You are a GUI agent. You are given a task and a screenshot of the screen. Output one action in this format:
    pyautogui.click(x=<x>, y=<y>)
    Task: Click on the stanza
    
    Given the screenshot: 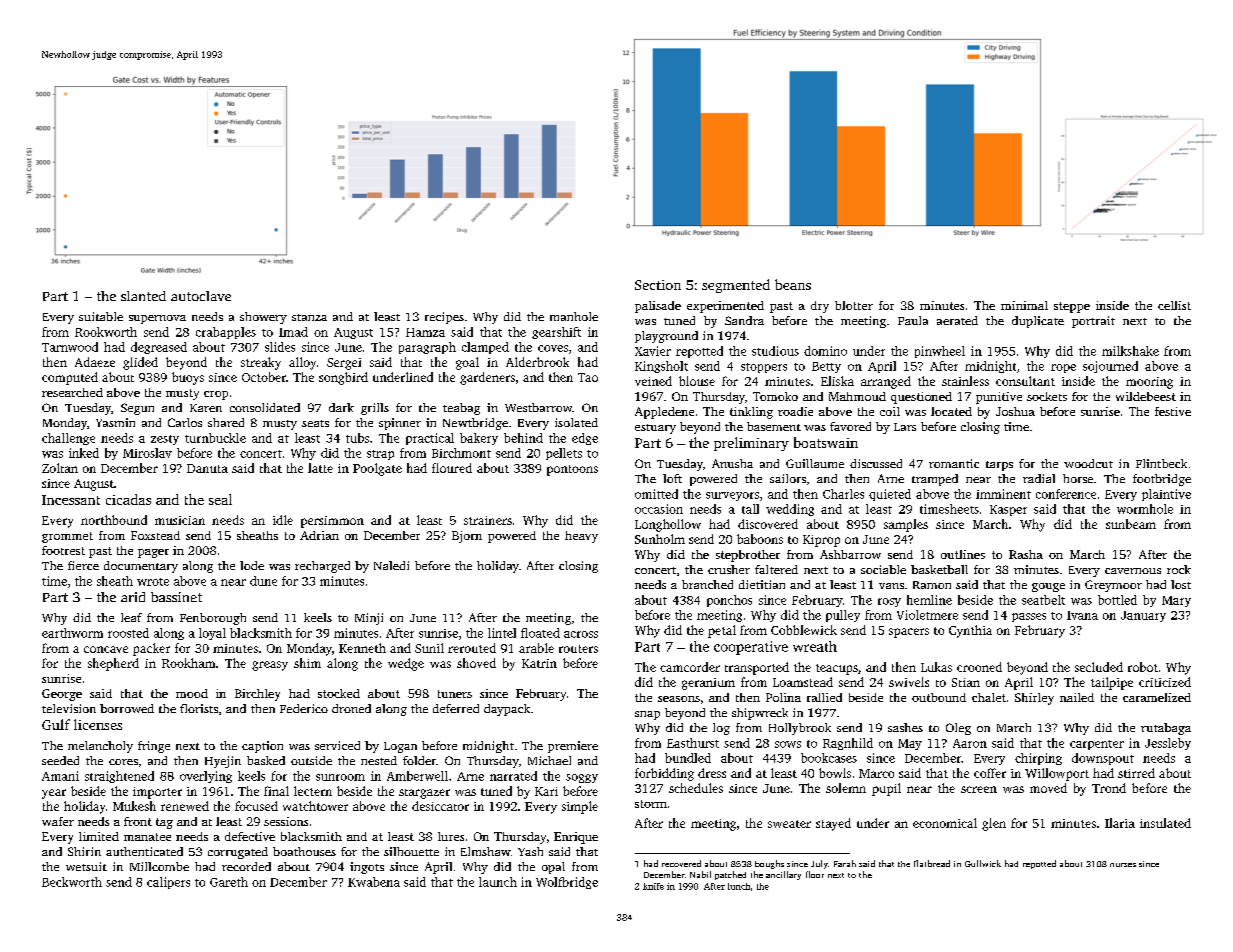 What is the action you would take?
    pyautogui.click(x=309, y=317)
